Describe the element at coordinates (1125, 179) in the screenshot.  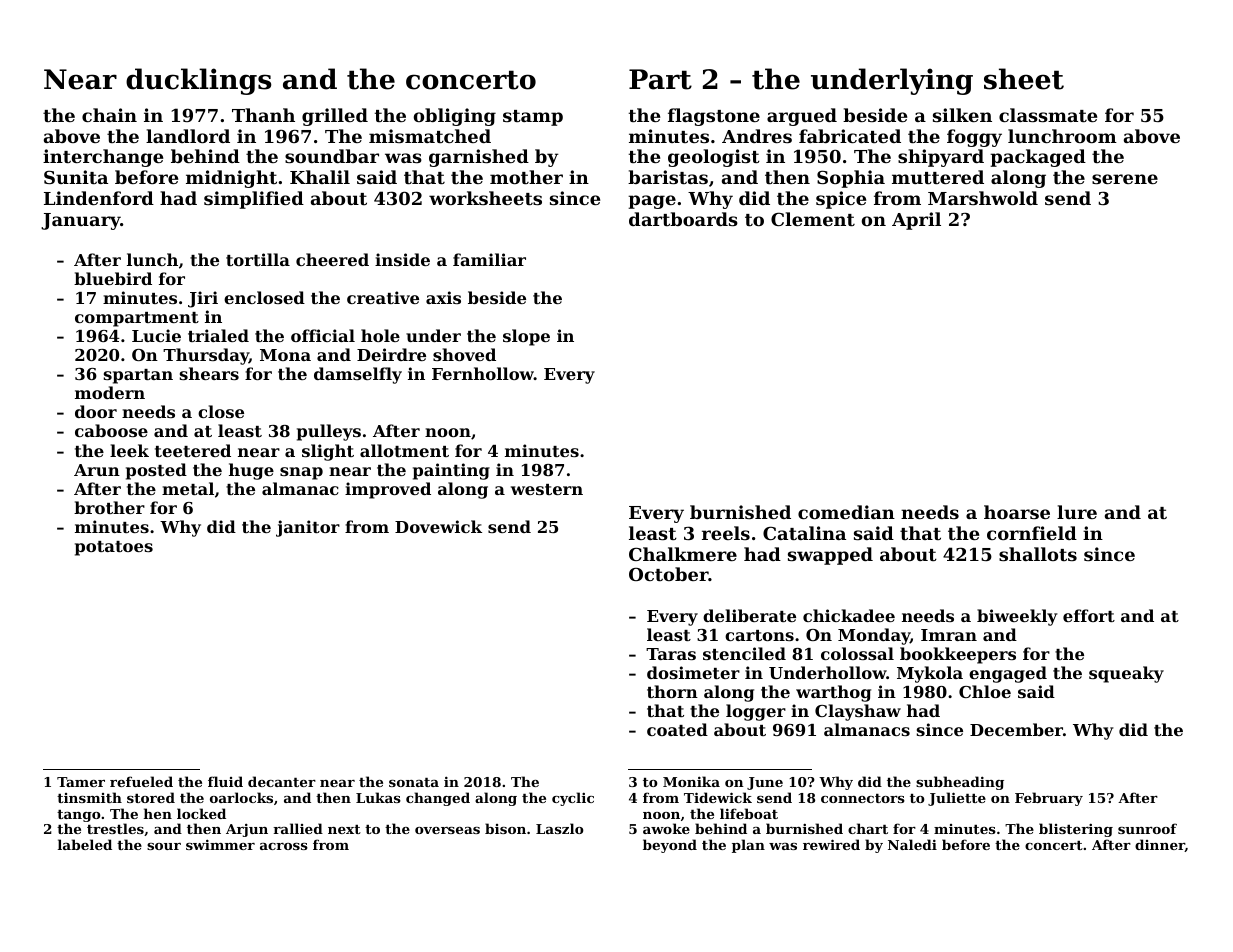
I see `serene` at that location.
